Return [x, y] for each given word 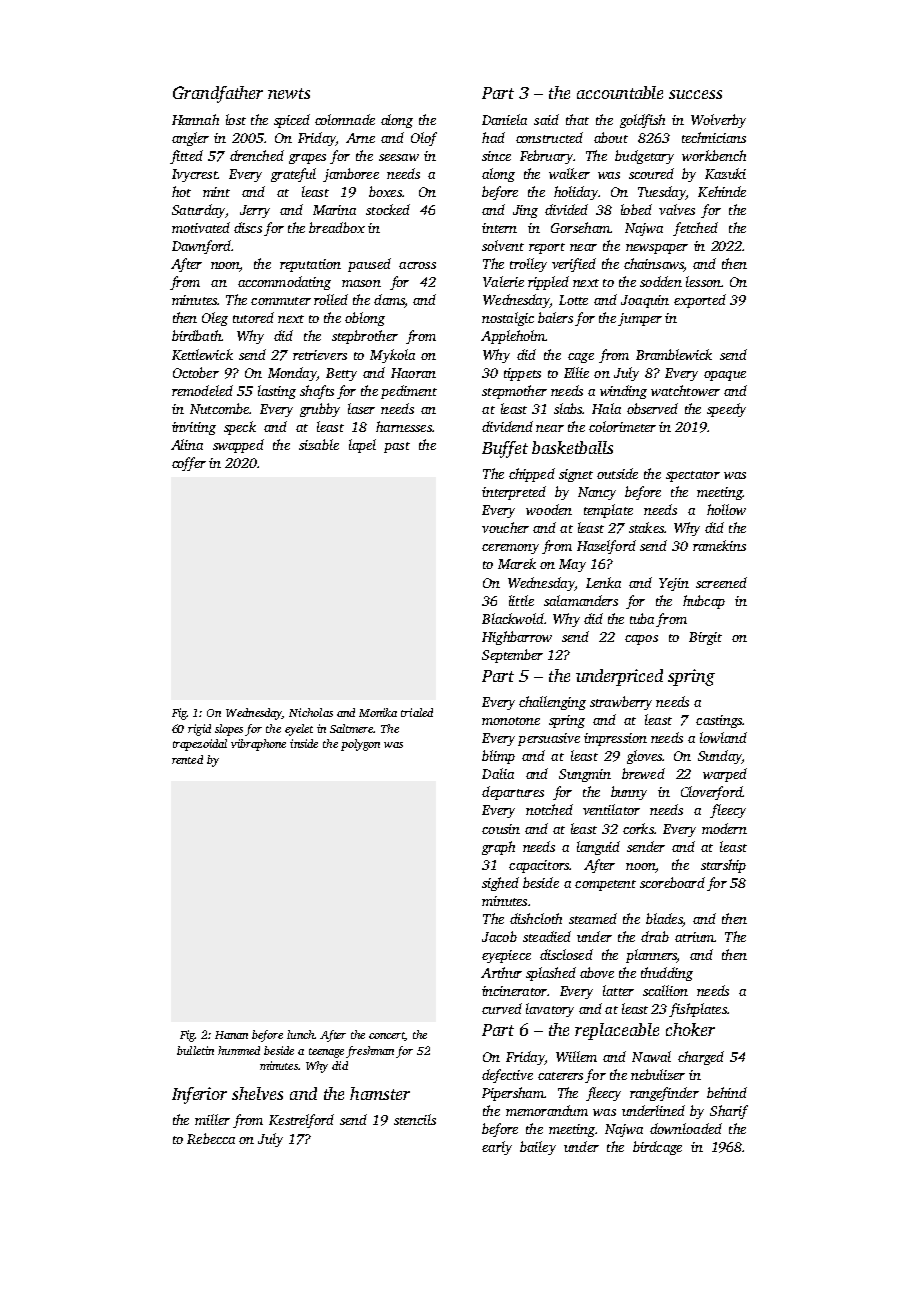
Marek [517, 563]
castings [719, 721]
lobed [636, 209]
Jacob [499, 936]
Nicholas [311, 712]
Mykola [392, 356]
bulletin [195, 1050]
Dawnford [201, 247]
